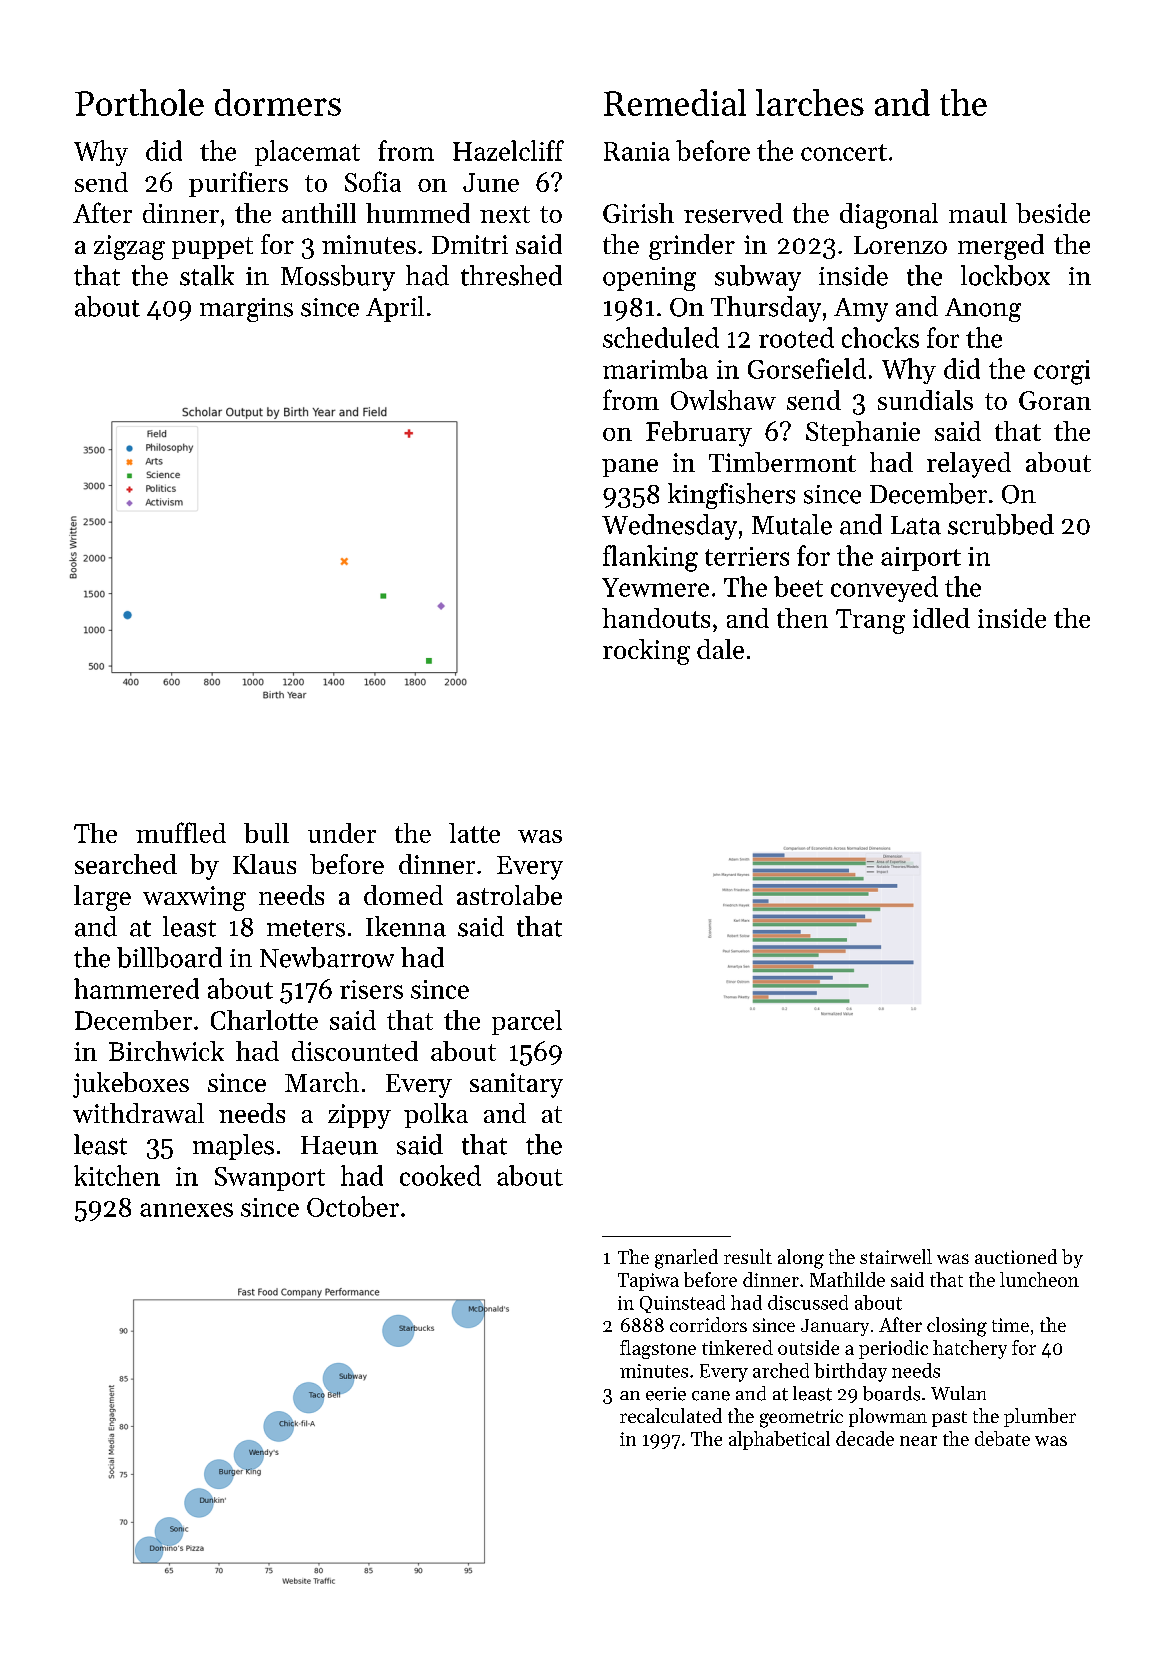  I want to click on decade, so click(865, 1438).
